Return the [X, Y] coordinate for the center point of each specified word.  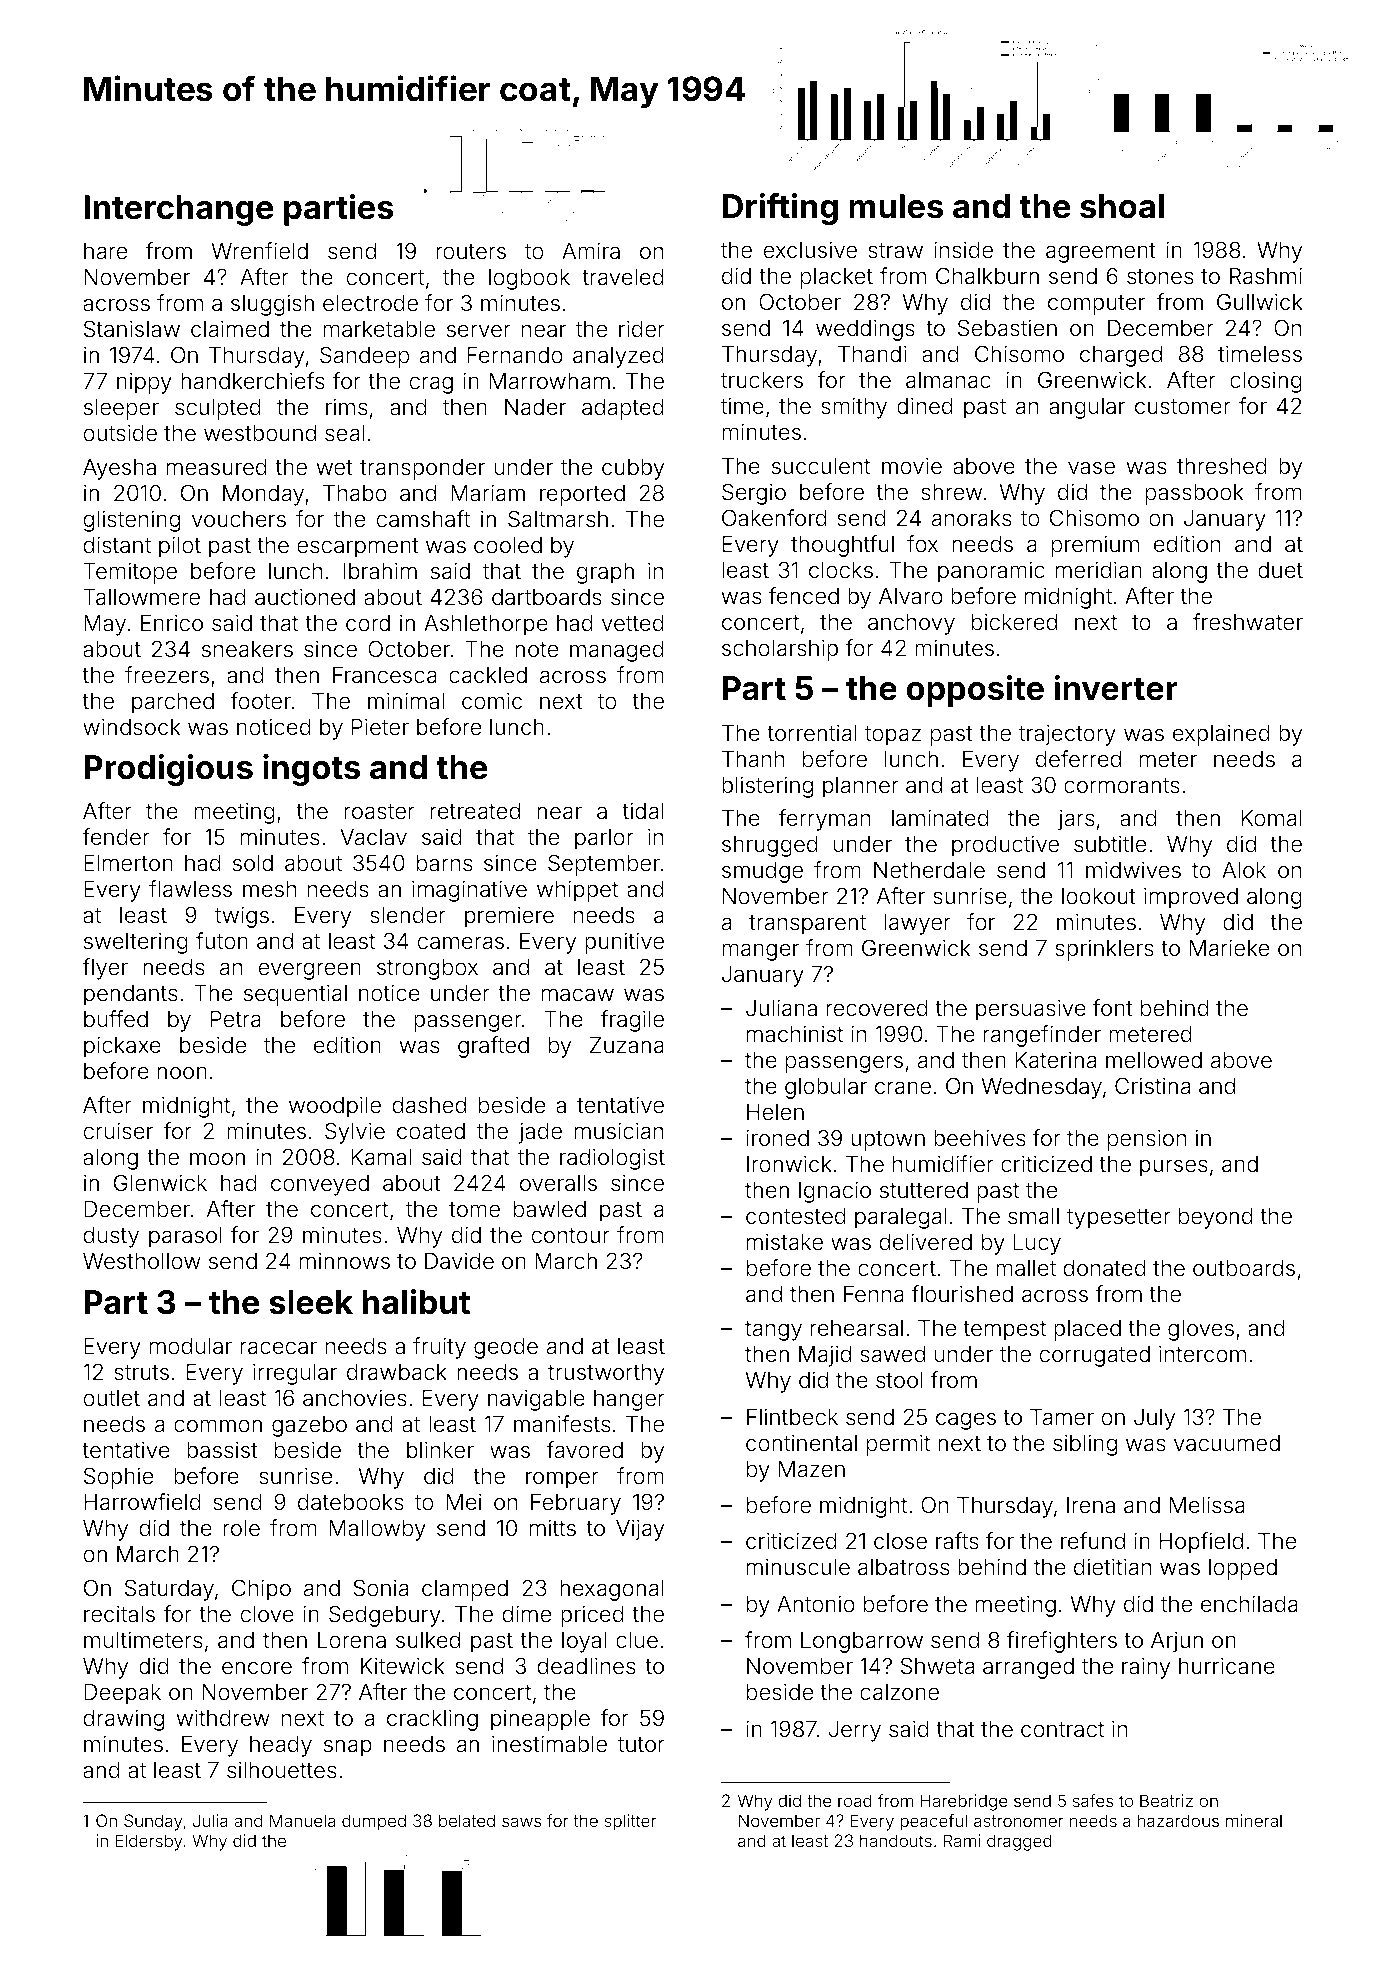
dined [925, 406]
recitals [119, 1614]
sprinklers [1104, 950]
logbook [529, 279]
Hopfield [1201, 1543]
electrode [370, 303]
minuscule [798, 1567]
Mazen [812, 1469]
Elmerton [128, 863]
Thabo [355, 493]
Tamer [1062, 1417]
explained [1221, 735]
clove [267, 1614]
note [536, 650]
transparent [807, 925]
